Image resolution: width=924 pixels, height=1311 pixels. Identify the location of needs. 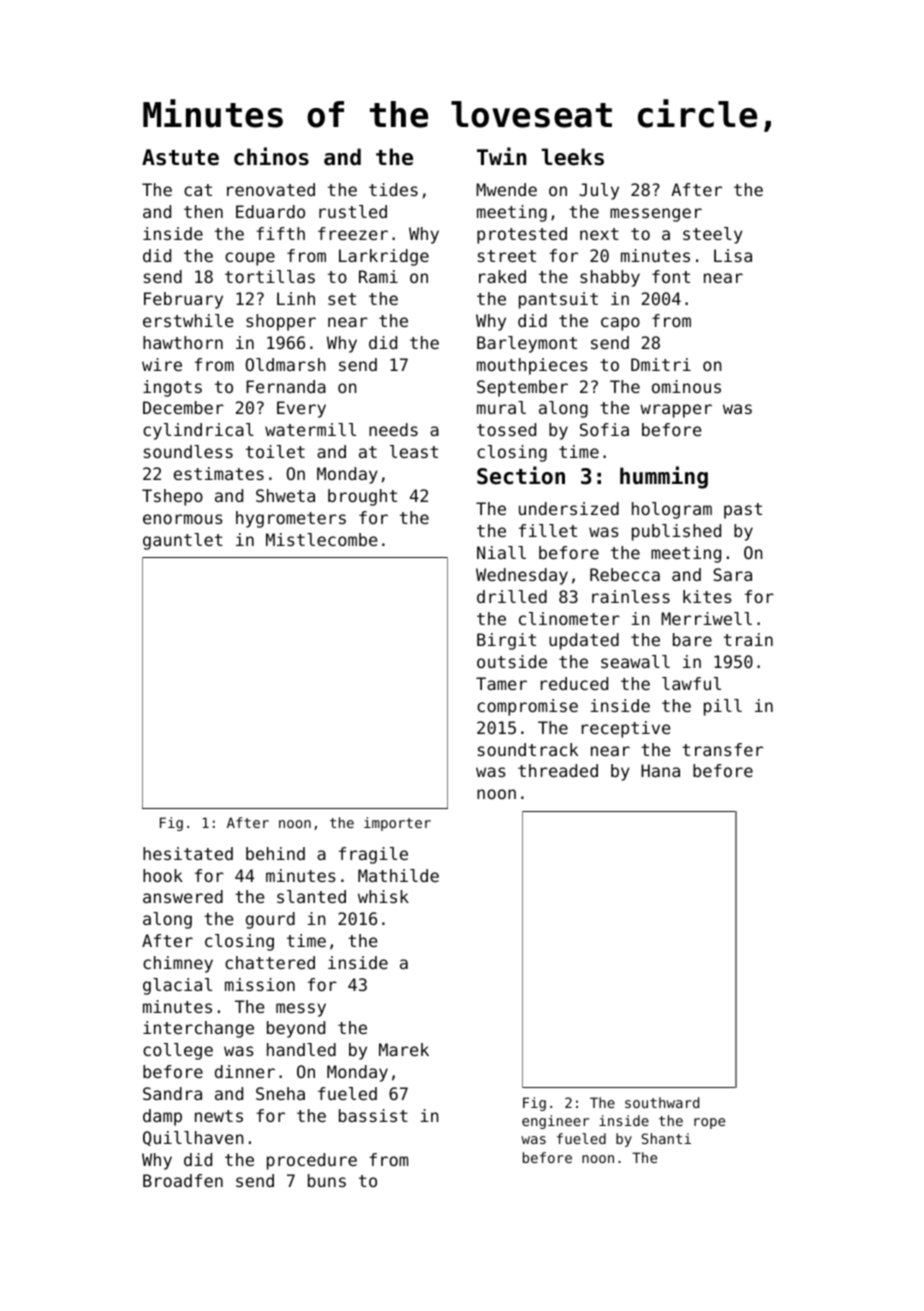
(393, 429).
